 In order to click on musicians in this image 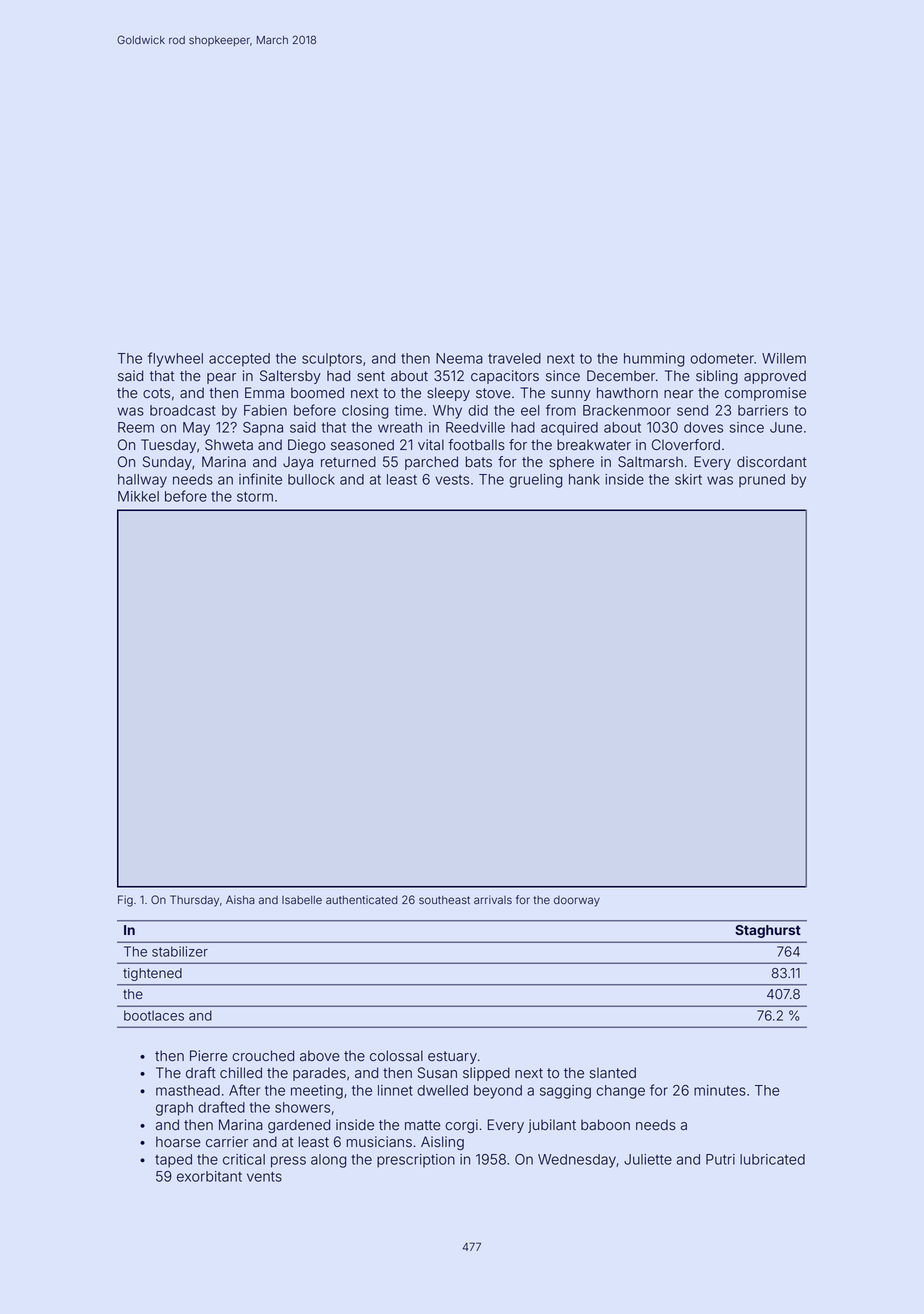, I will do `click(379, 1142)`.
